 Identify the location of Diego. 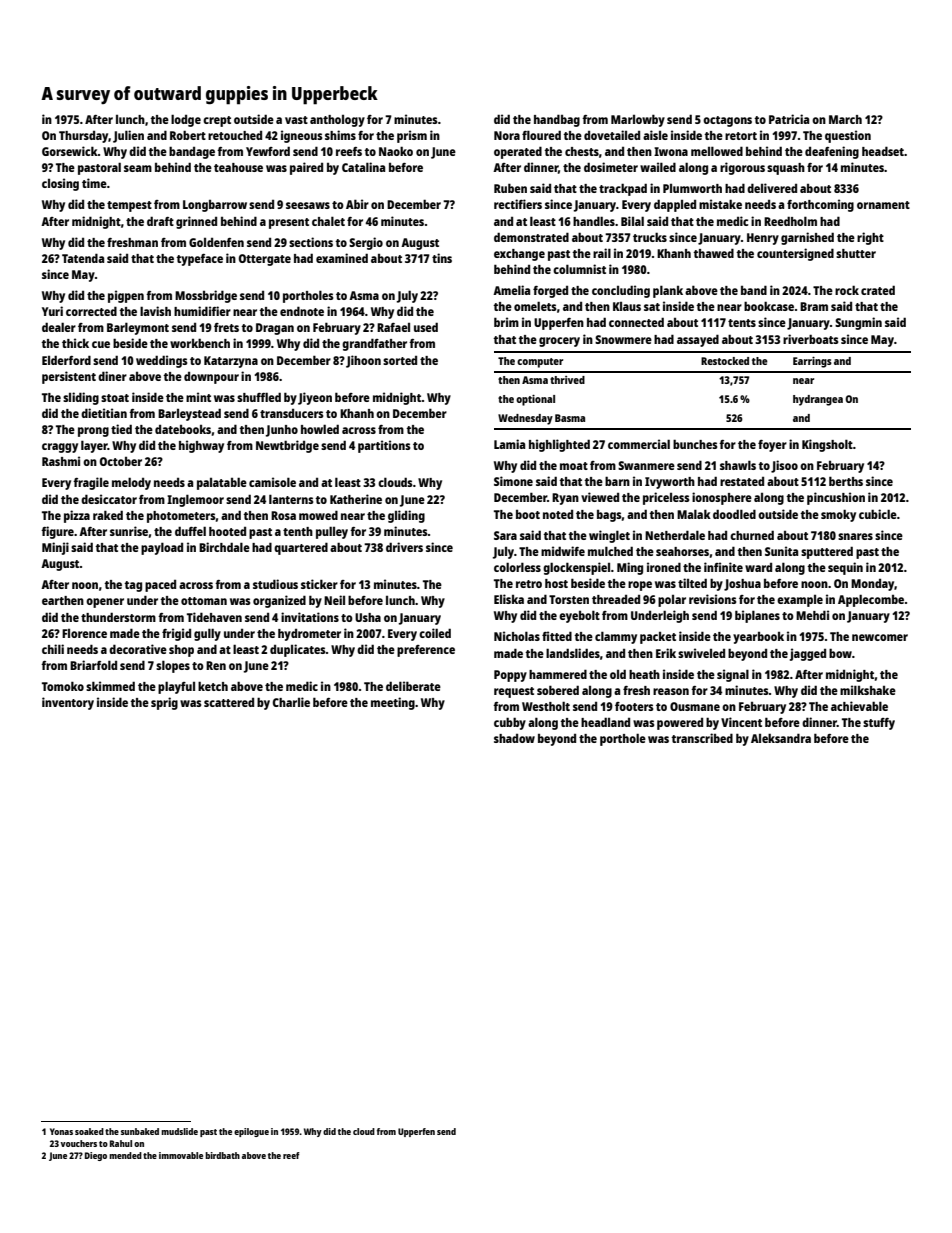
(96, 1156).
